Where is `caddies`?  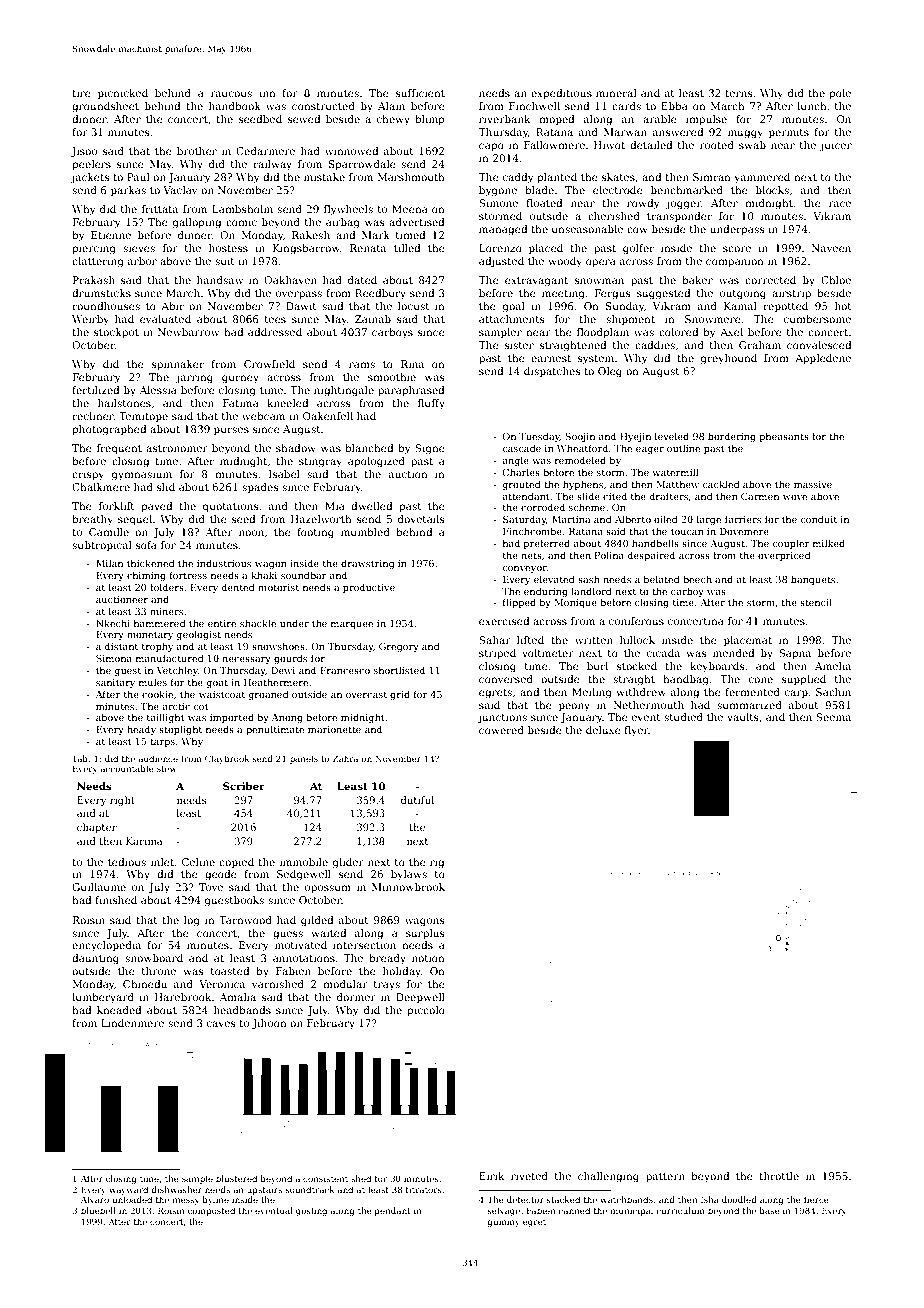
caddies is located at coordinates (655, 345).
